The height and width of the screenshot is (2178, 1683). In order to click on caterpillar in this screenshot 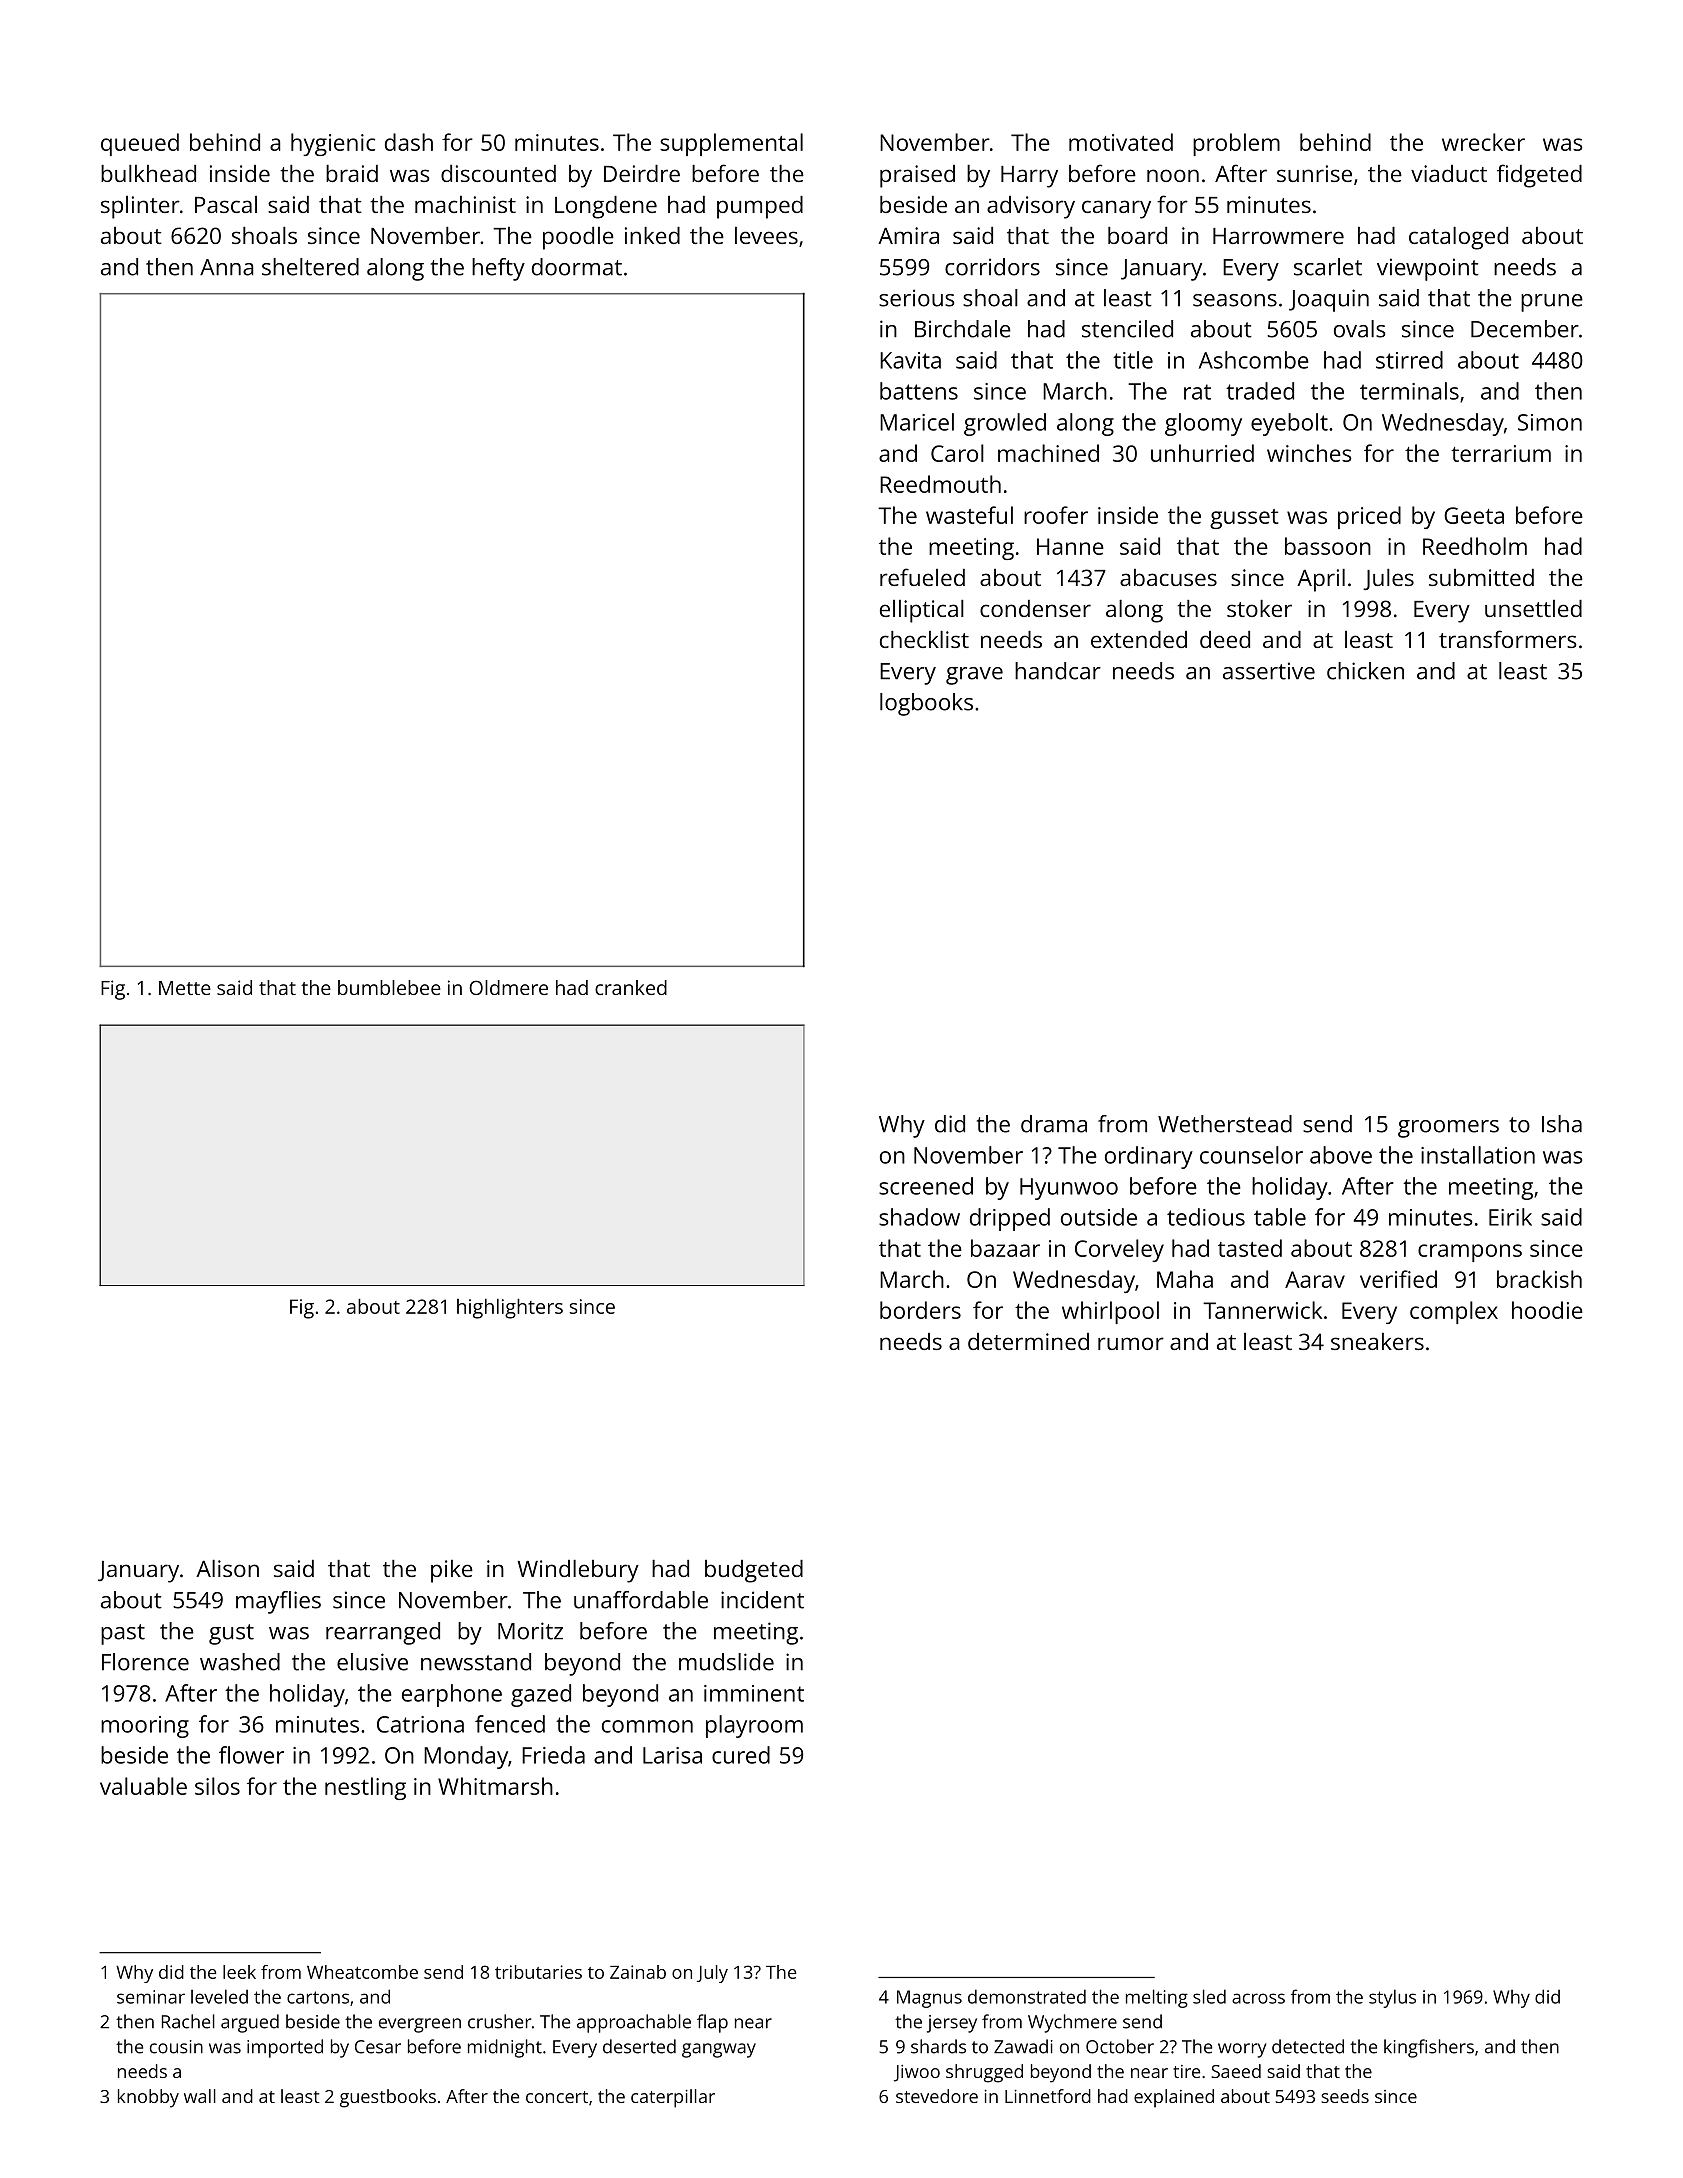, I will do `click(673, 2098)`.
